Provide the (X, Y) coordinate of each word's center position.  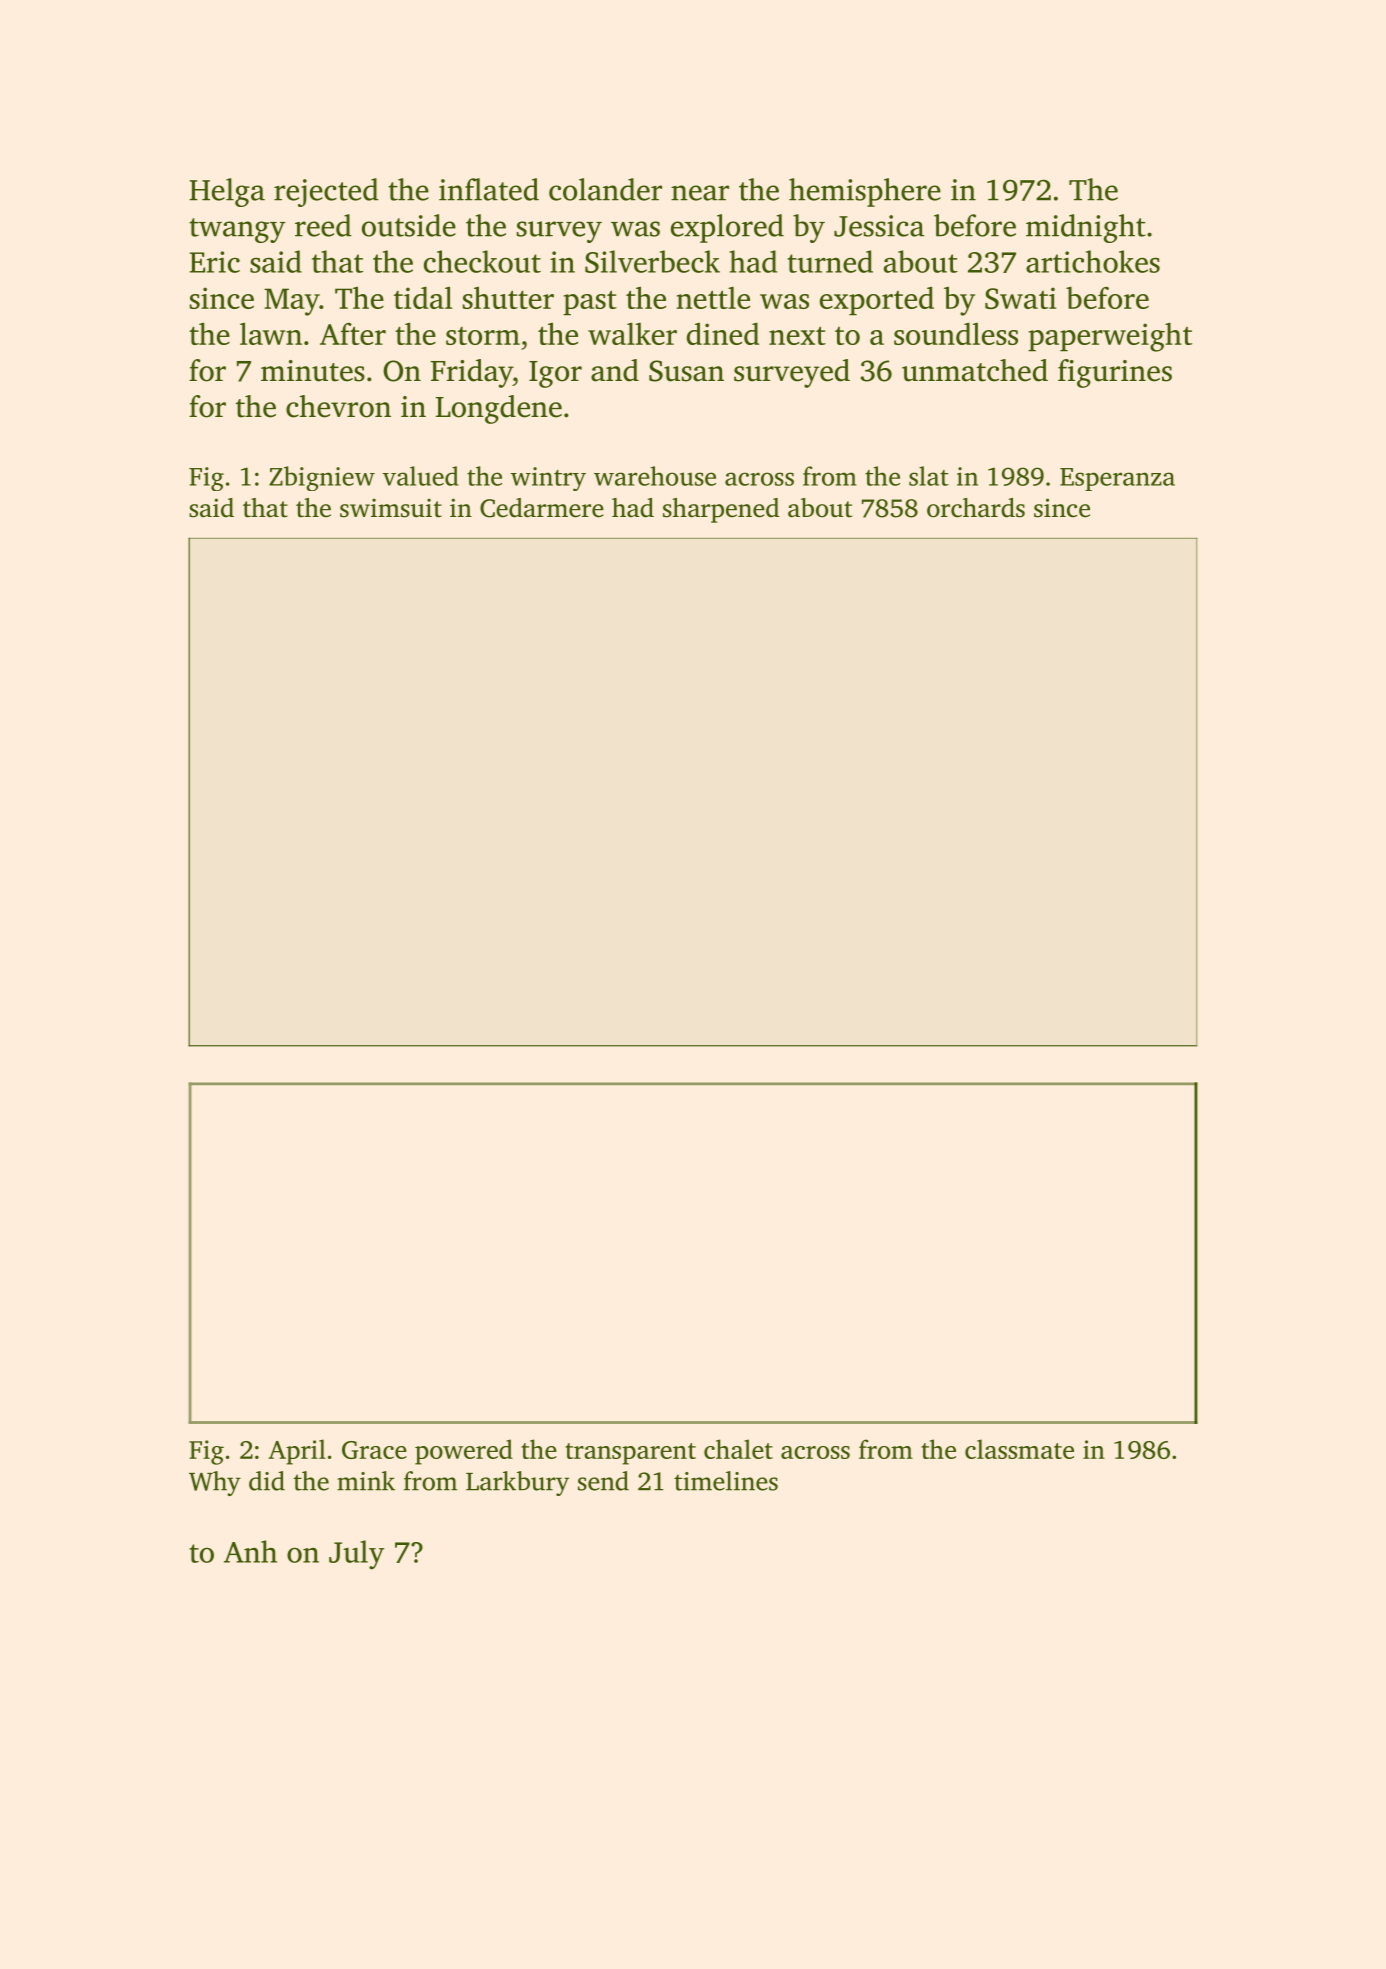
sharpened (721, 510)
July (357, 1555)
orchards (976, 508)
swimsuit (391, 508)
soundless (956, 333)
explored (727, 228)
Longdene (499, 409)
